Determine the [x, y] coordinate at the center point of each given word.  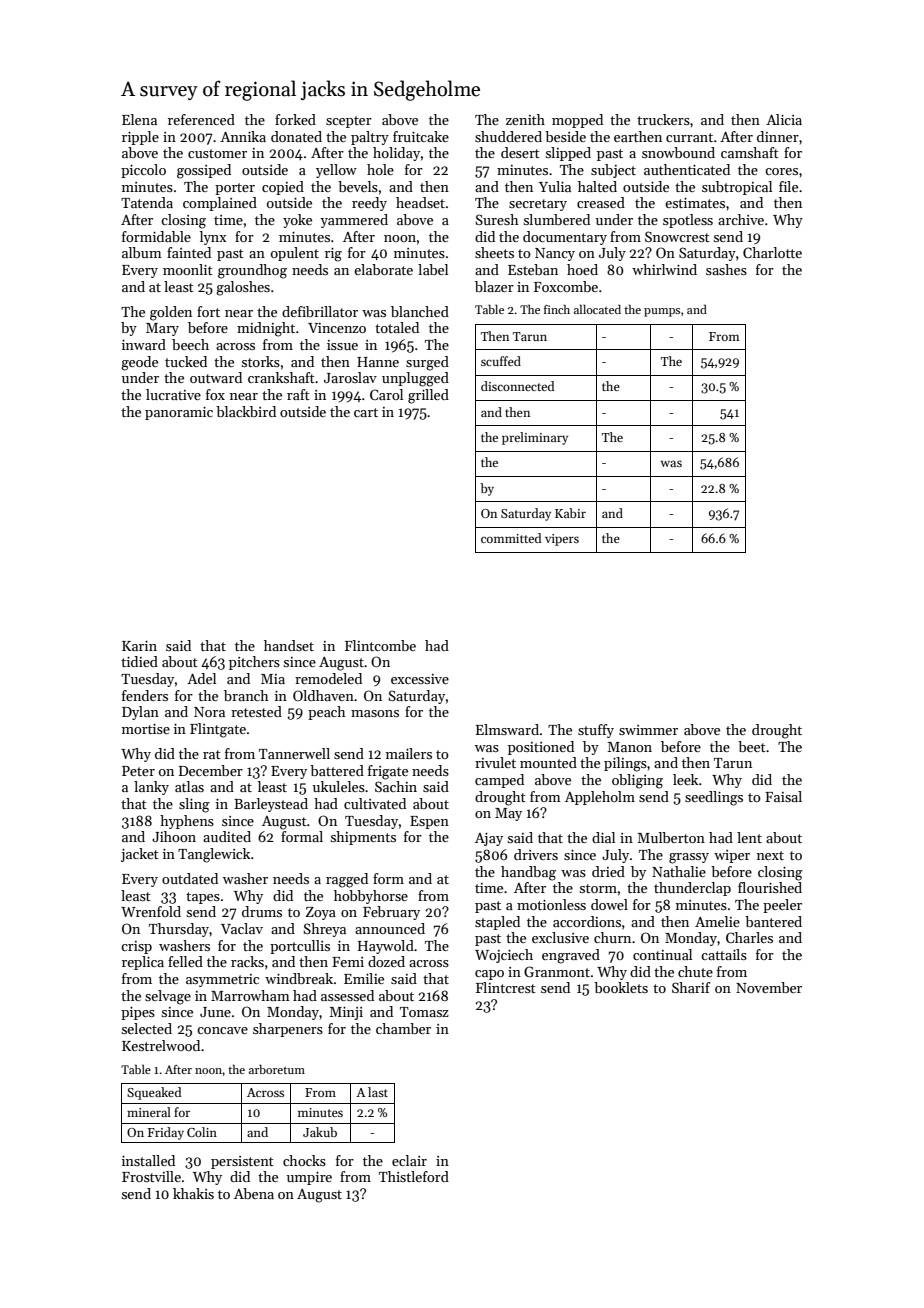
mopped [577, 121]
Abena [254, 1193]
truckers [663, 119]
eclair [409, 1160]
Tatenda [147, 202]
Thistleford [414, 1176]
